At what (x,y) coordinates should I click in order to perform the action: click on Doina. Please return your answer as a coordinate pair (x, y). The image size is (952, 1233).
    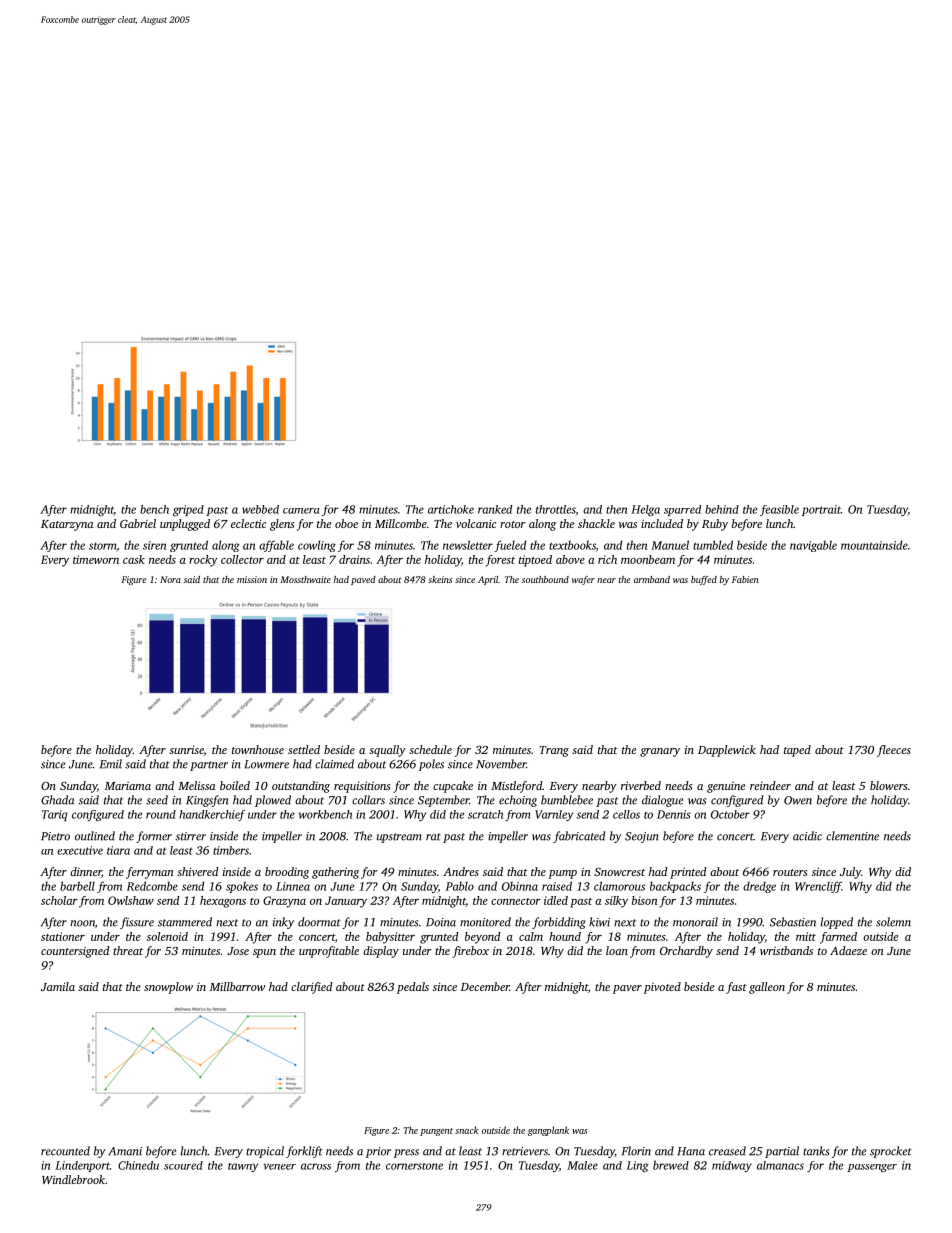
    Looking at the image, I should click on (441, 922).
